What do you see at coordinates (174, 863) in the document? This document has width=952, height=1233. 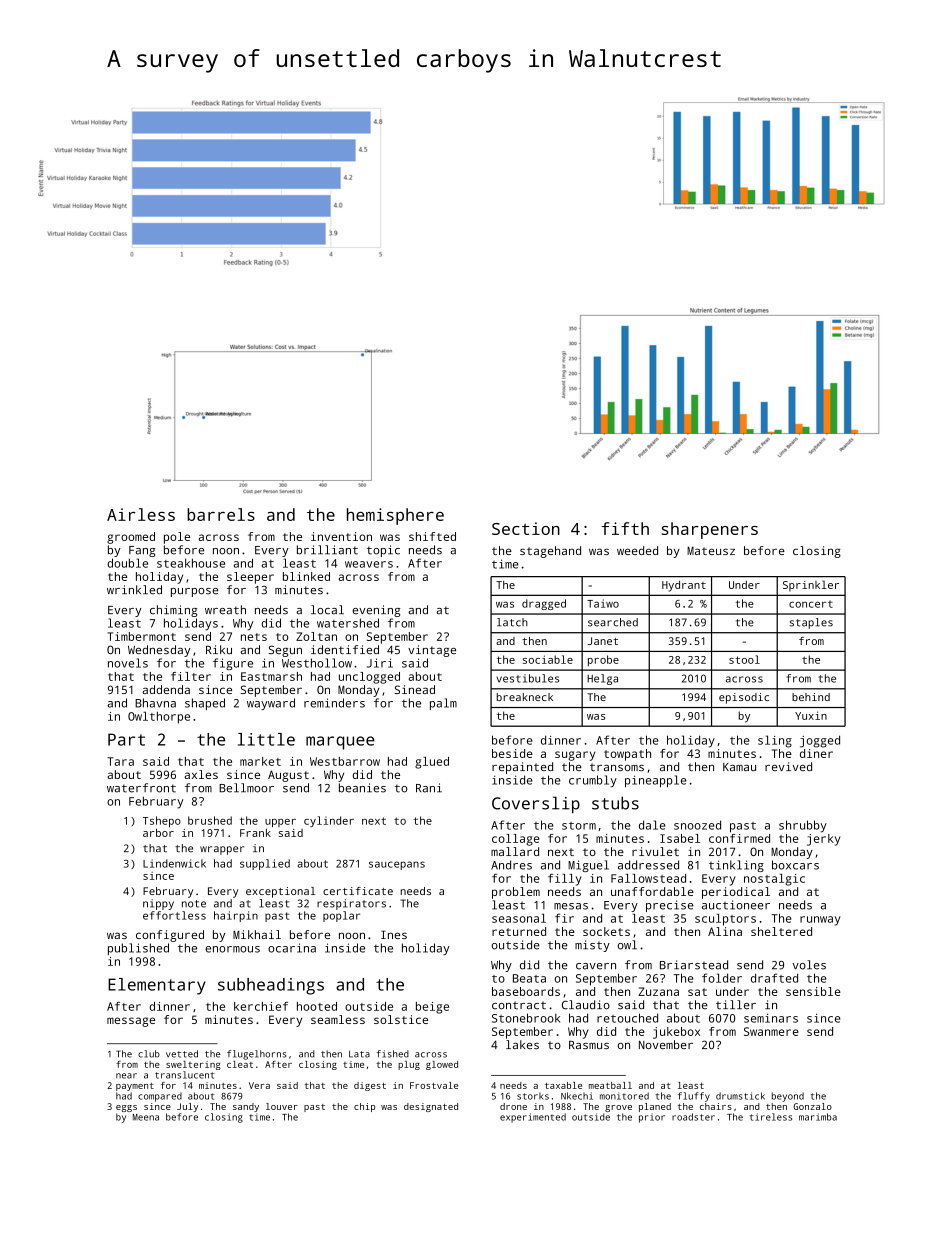 I see `Lindenwick` at bounding box center [174, 863].
